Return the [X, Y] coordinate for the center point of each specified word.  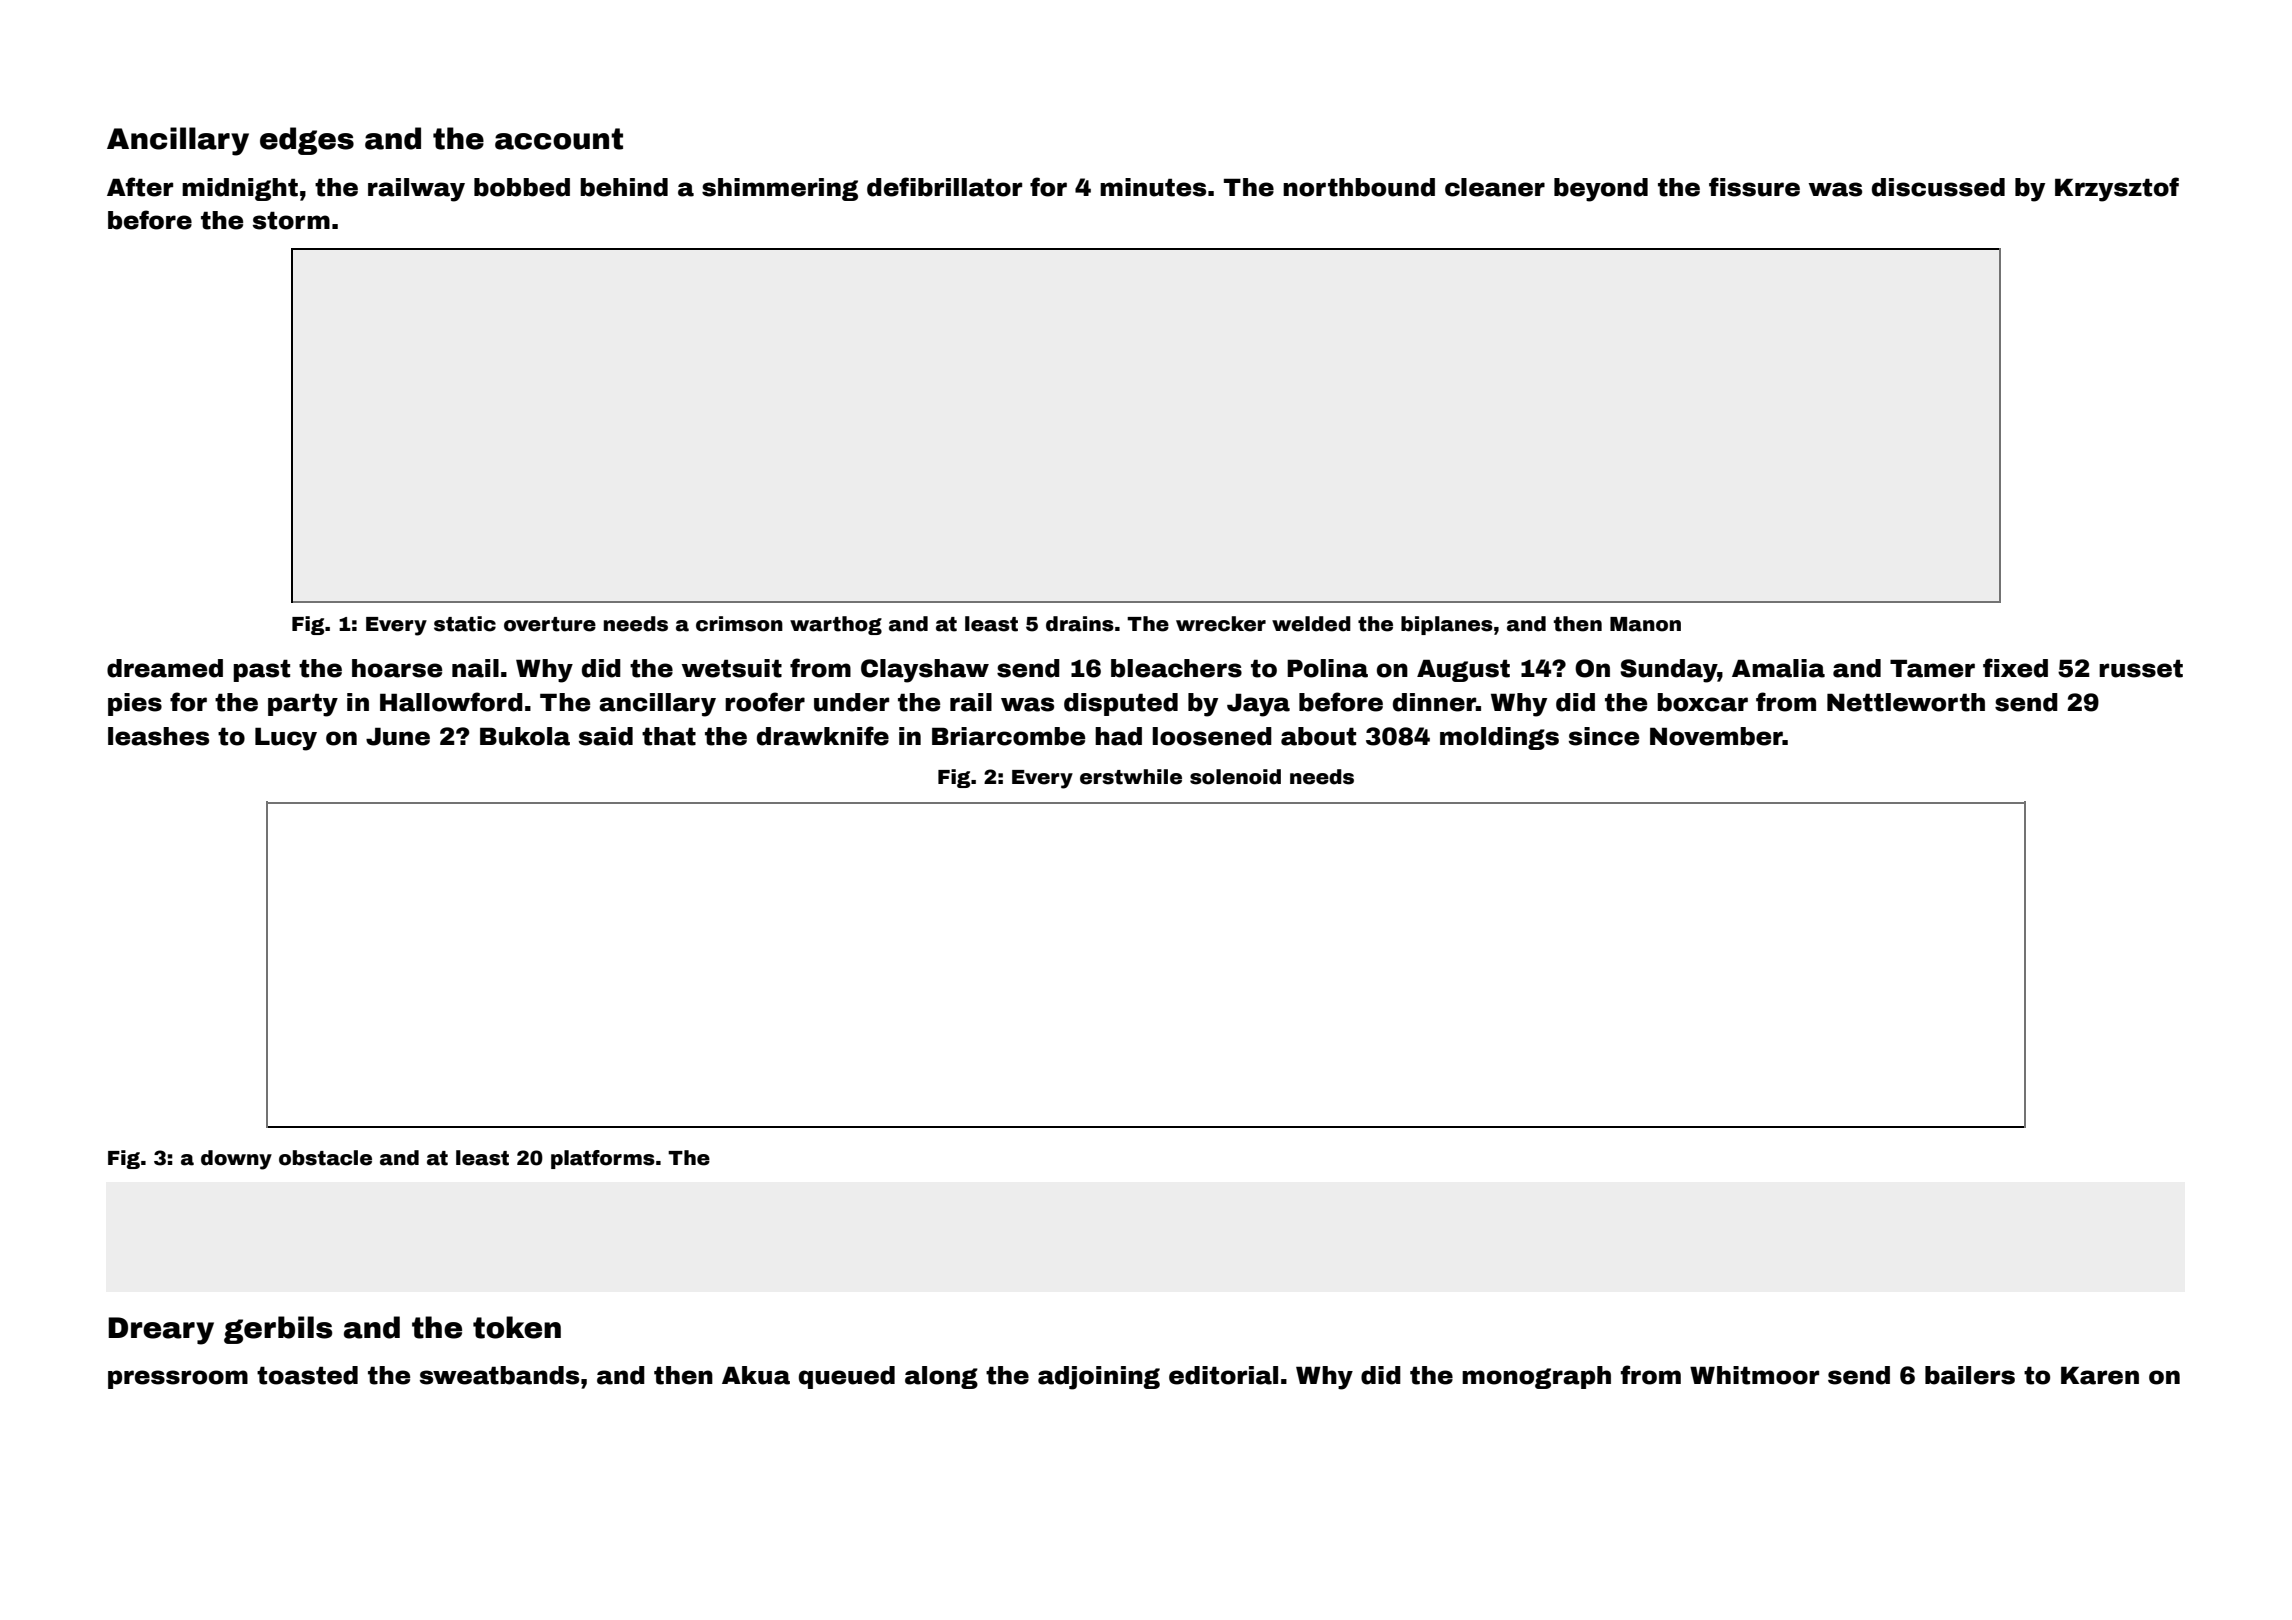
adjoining [1099, 1378]
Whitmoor [1754, 1375]
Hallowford [451, 702]
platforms [603, 1159]
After [140, 187]
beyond [1601, 190]
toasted [307, 1375]
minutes [1153, 187]
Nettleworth [1906, 702]
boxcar [1702, 702]
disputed [1121, 704]
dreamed [165, 668]
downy [236, 1160]
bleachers [1176, 668]
